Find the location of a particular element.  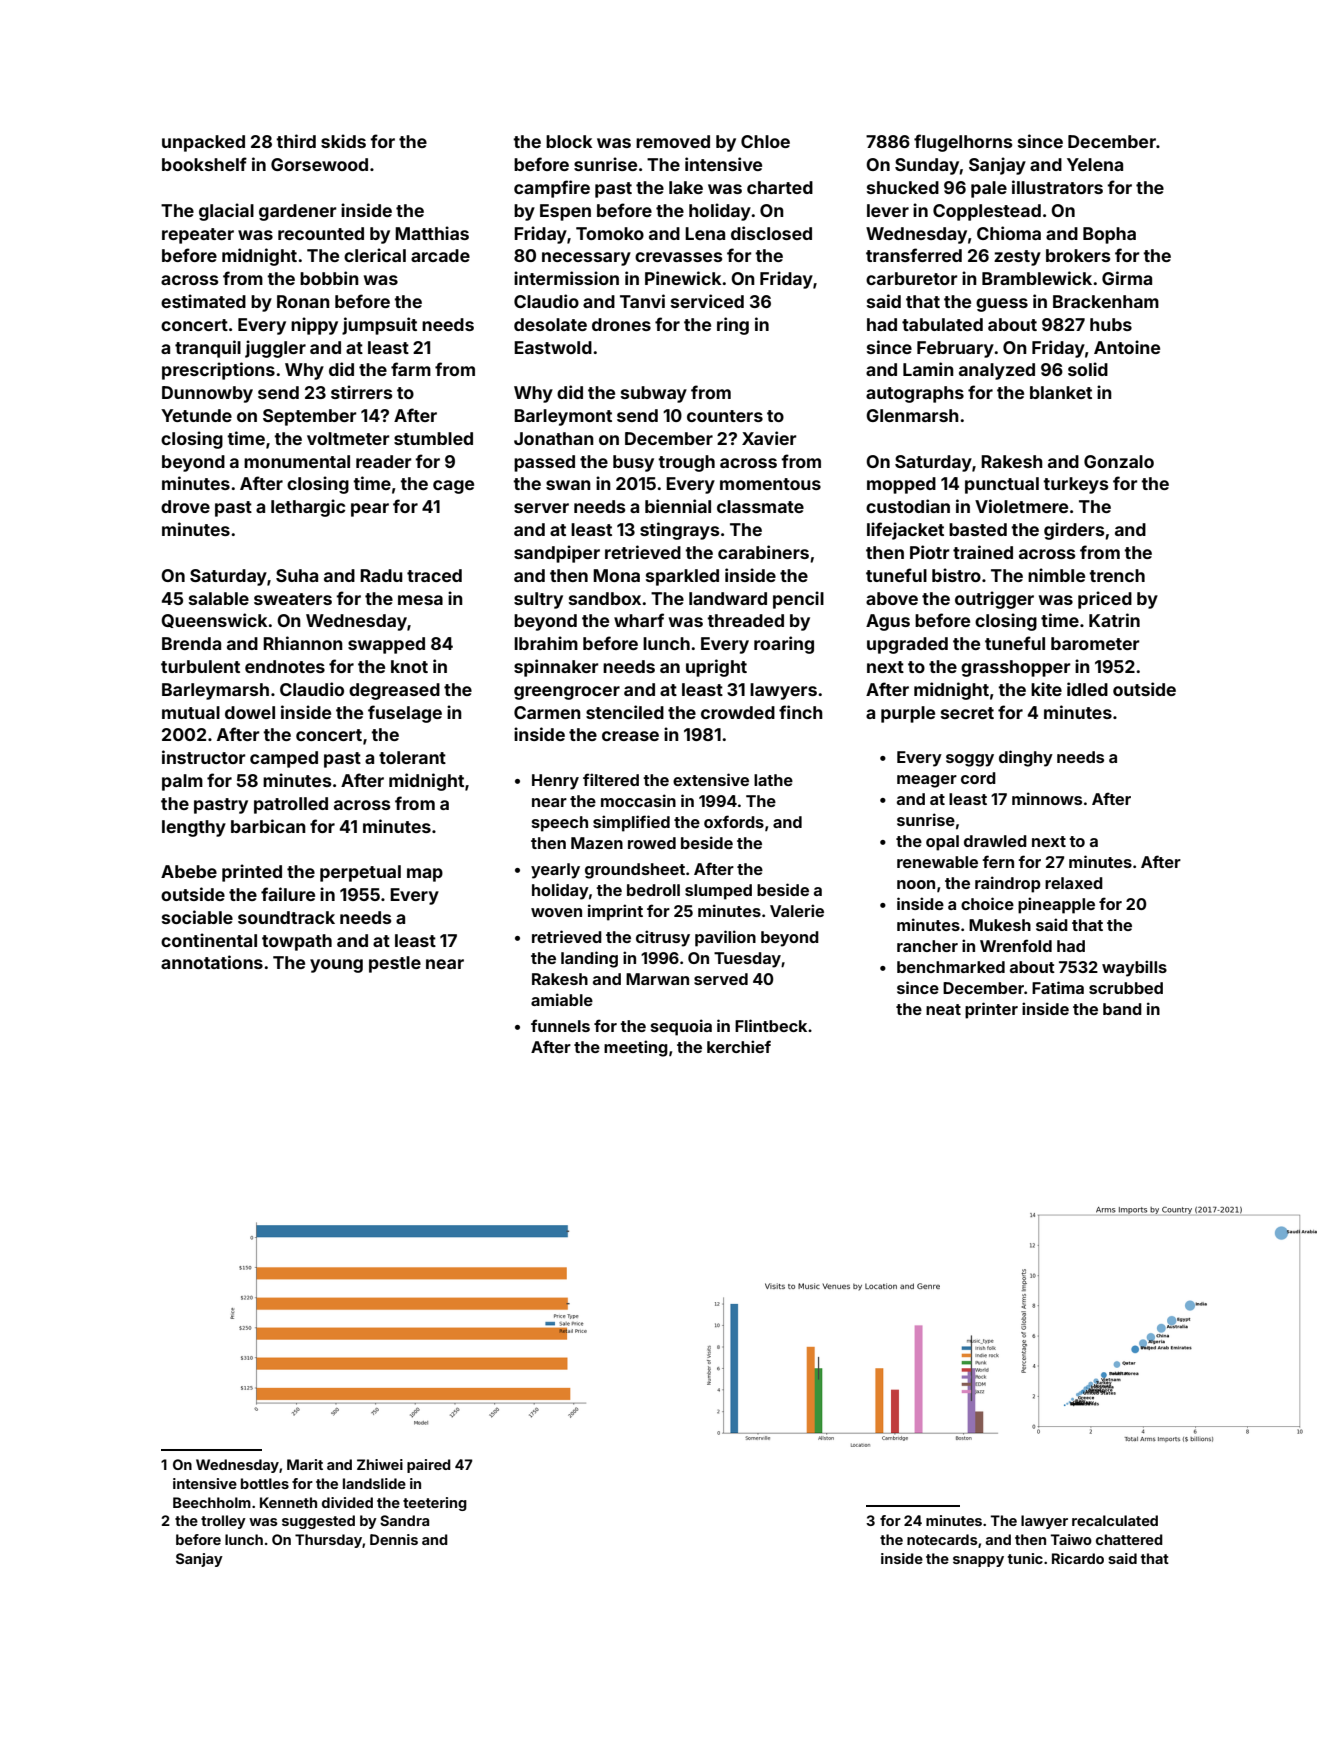

Xavier is located at coordinates (769, 438).
